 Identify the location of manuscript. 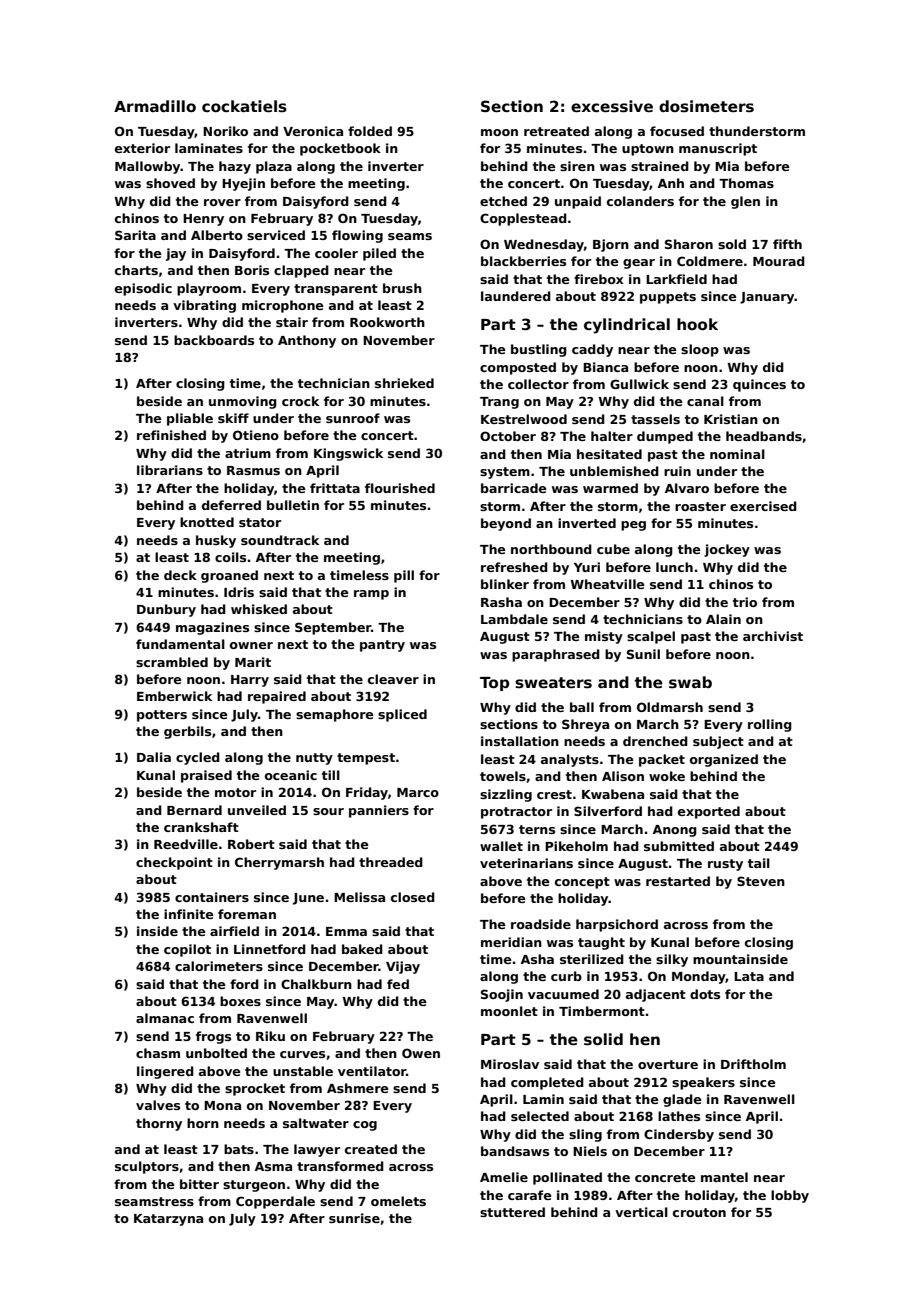
(718, 149).
